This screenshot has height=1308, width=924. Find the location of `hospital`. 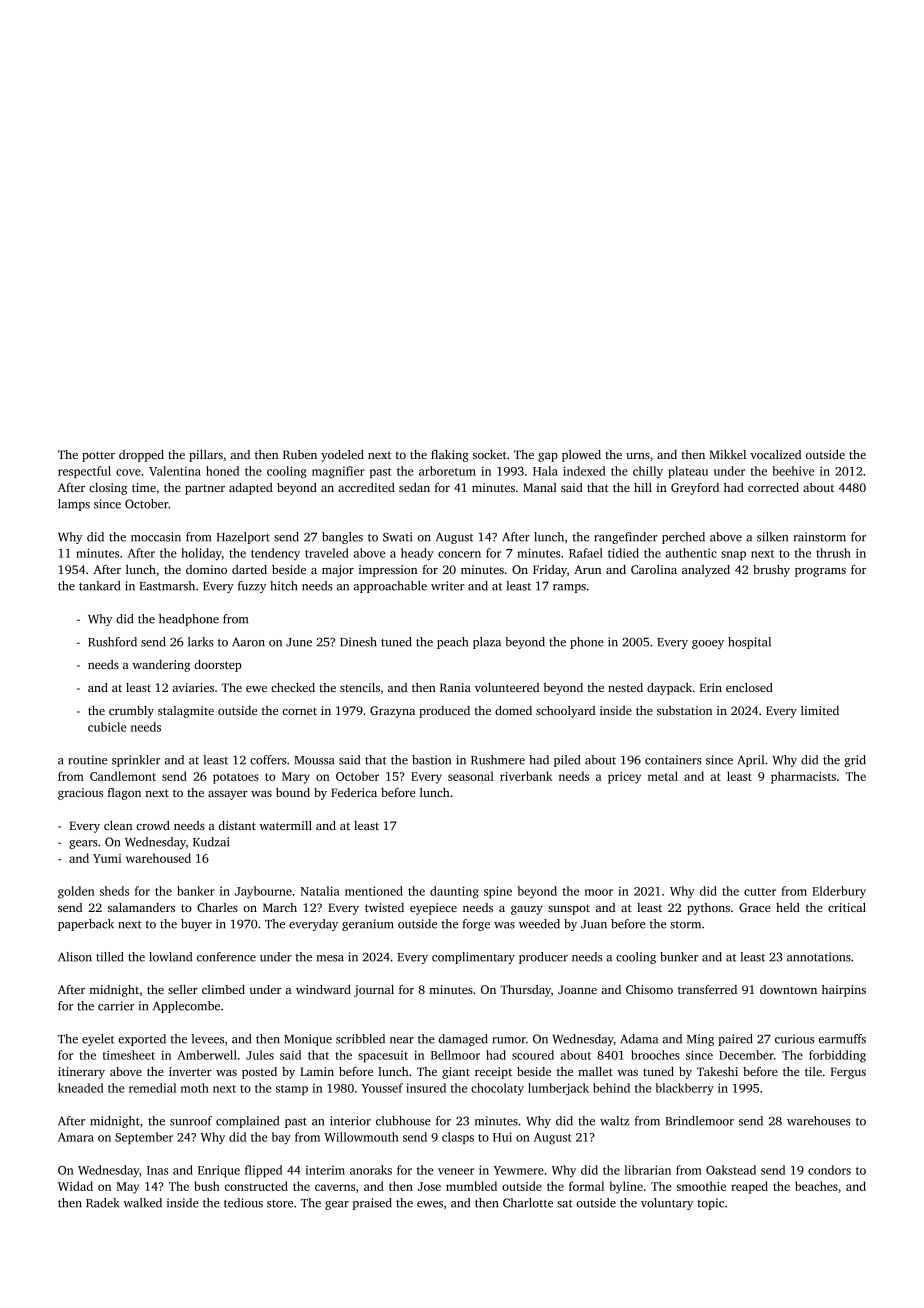

hospital is located at coordinates (749, 643).
